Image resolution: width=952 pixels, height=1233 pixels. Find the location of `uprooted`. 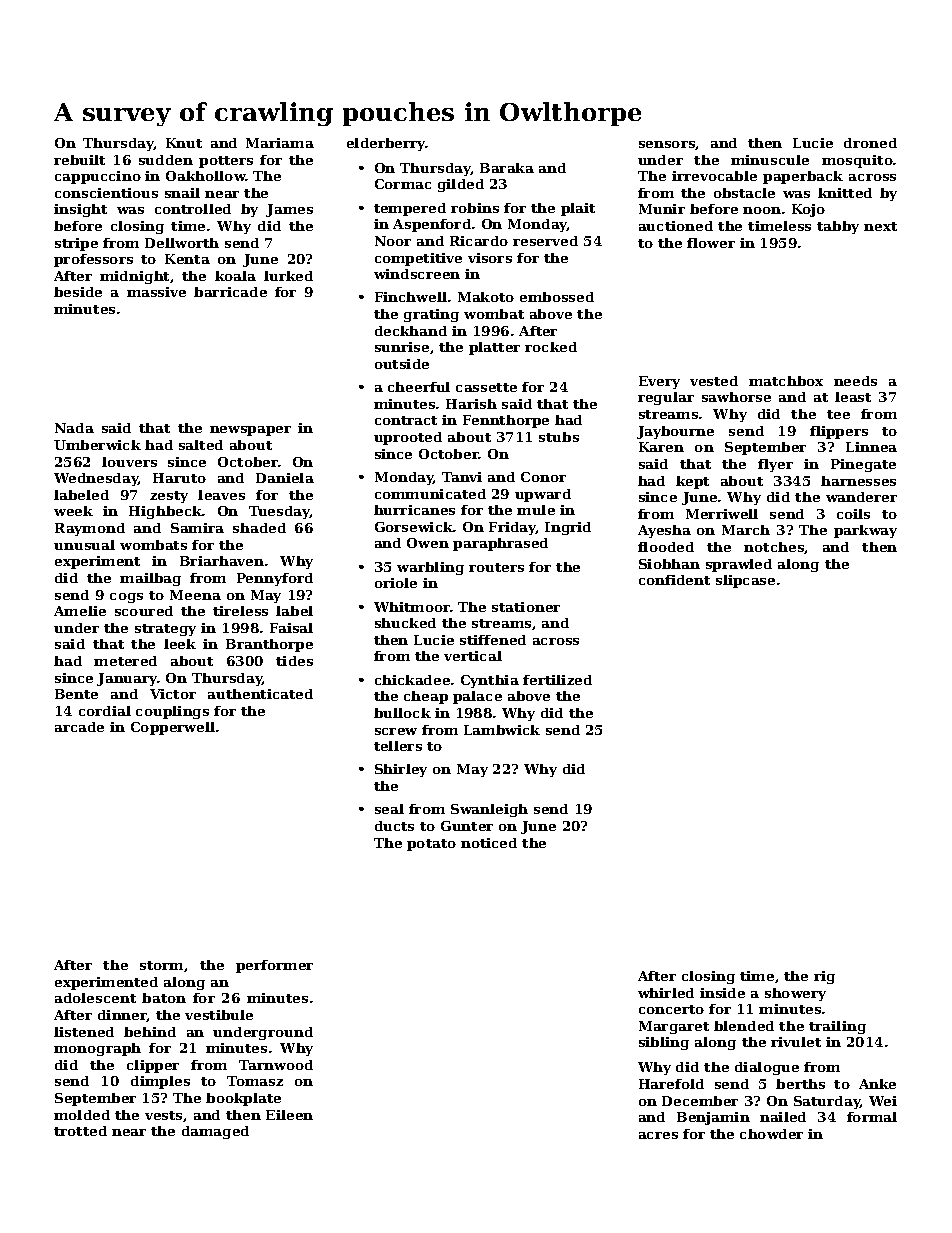

uprooted is located at coordinates (408, 438).
